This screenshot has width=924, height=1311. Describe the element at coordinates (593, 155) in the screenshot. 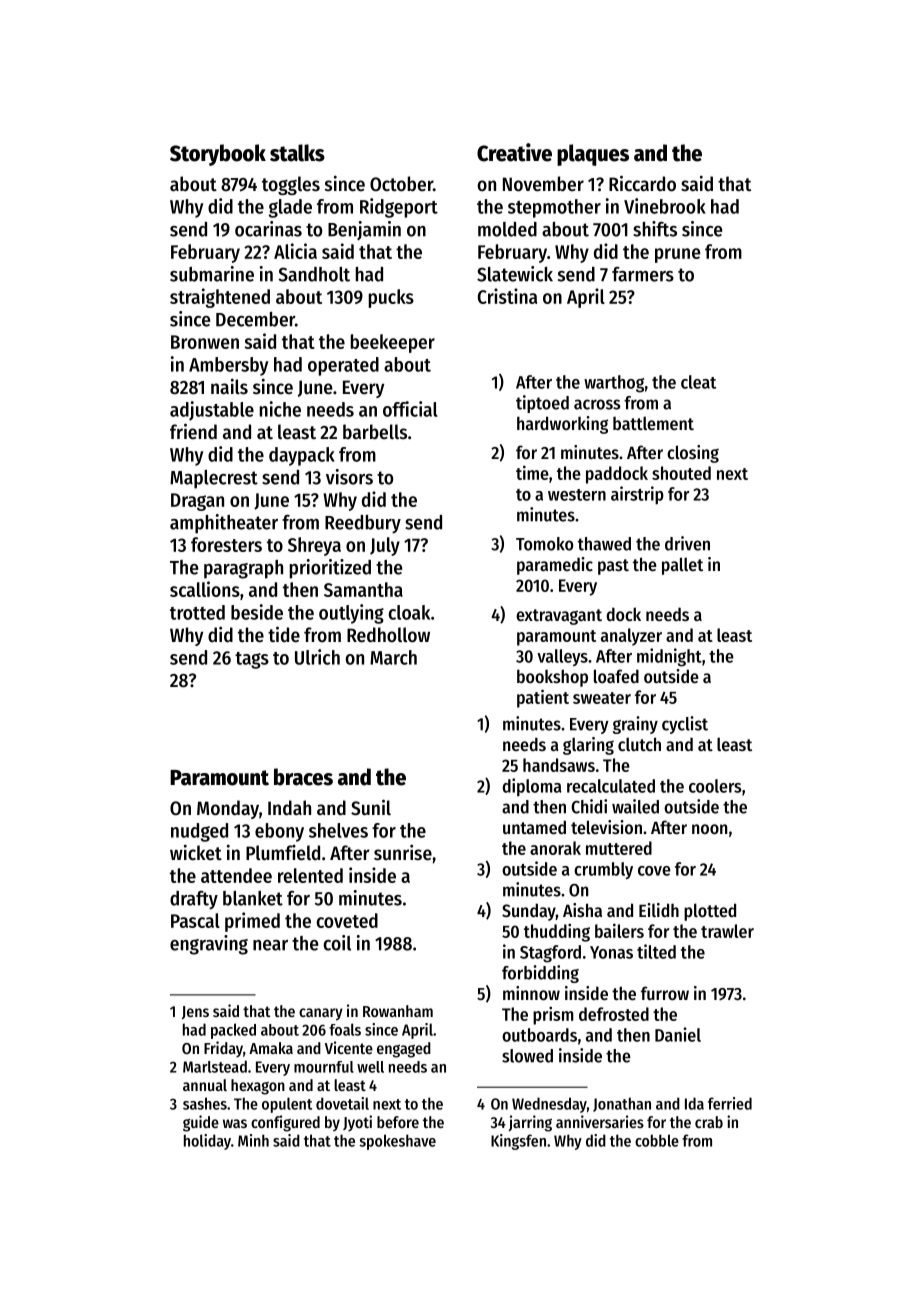

I see `plaques` at that location.
